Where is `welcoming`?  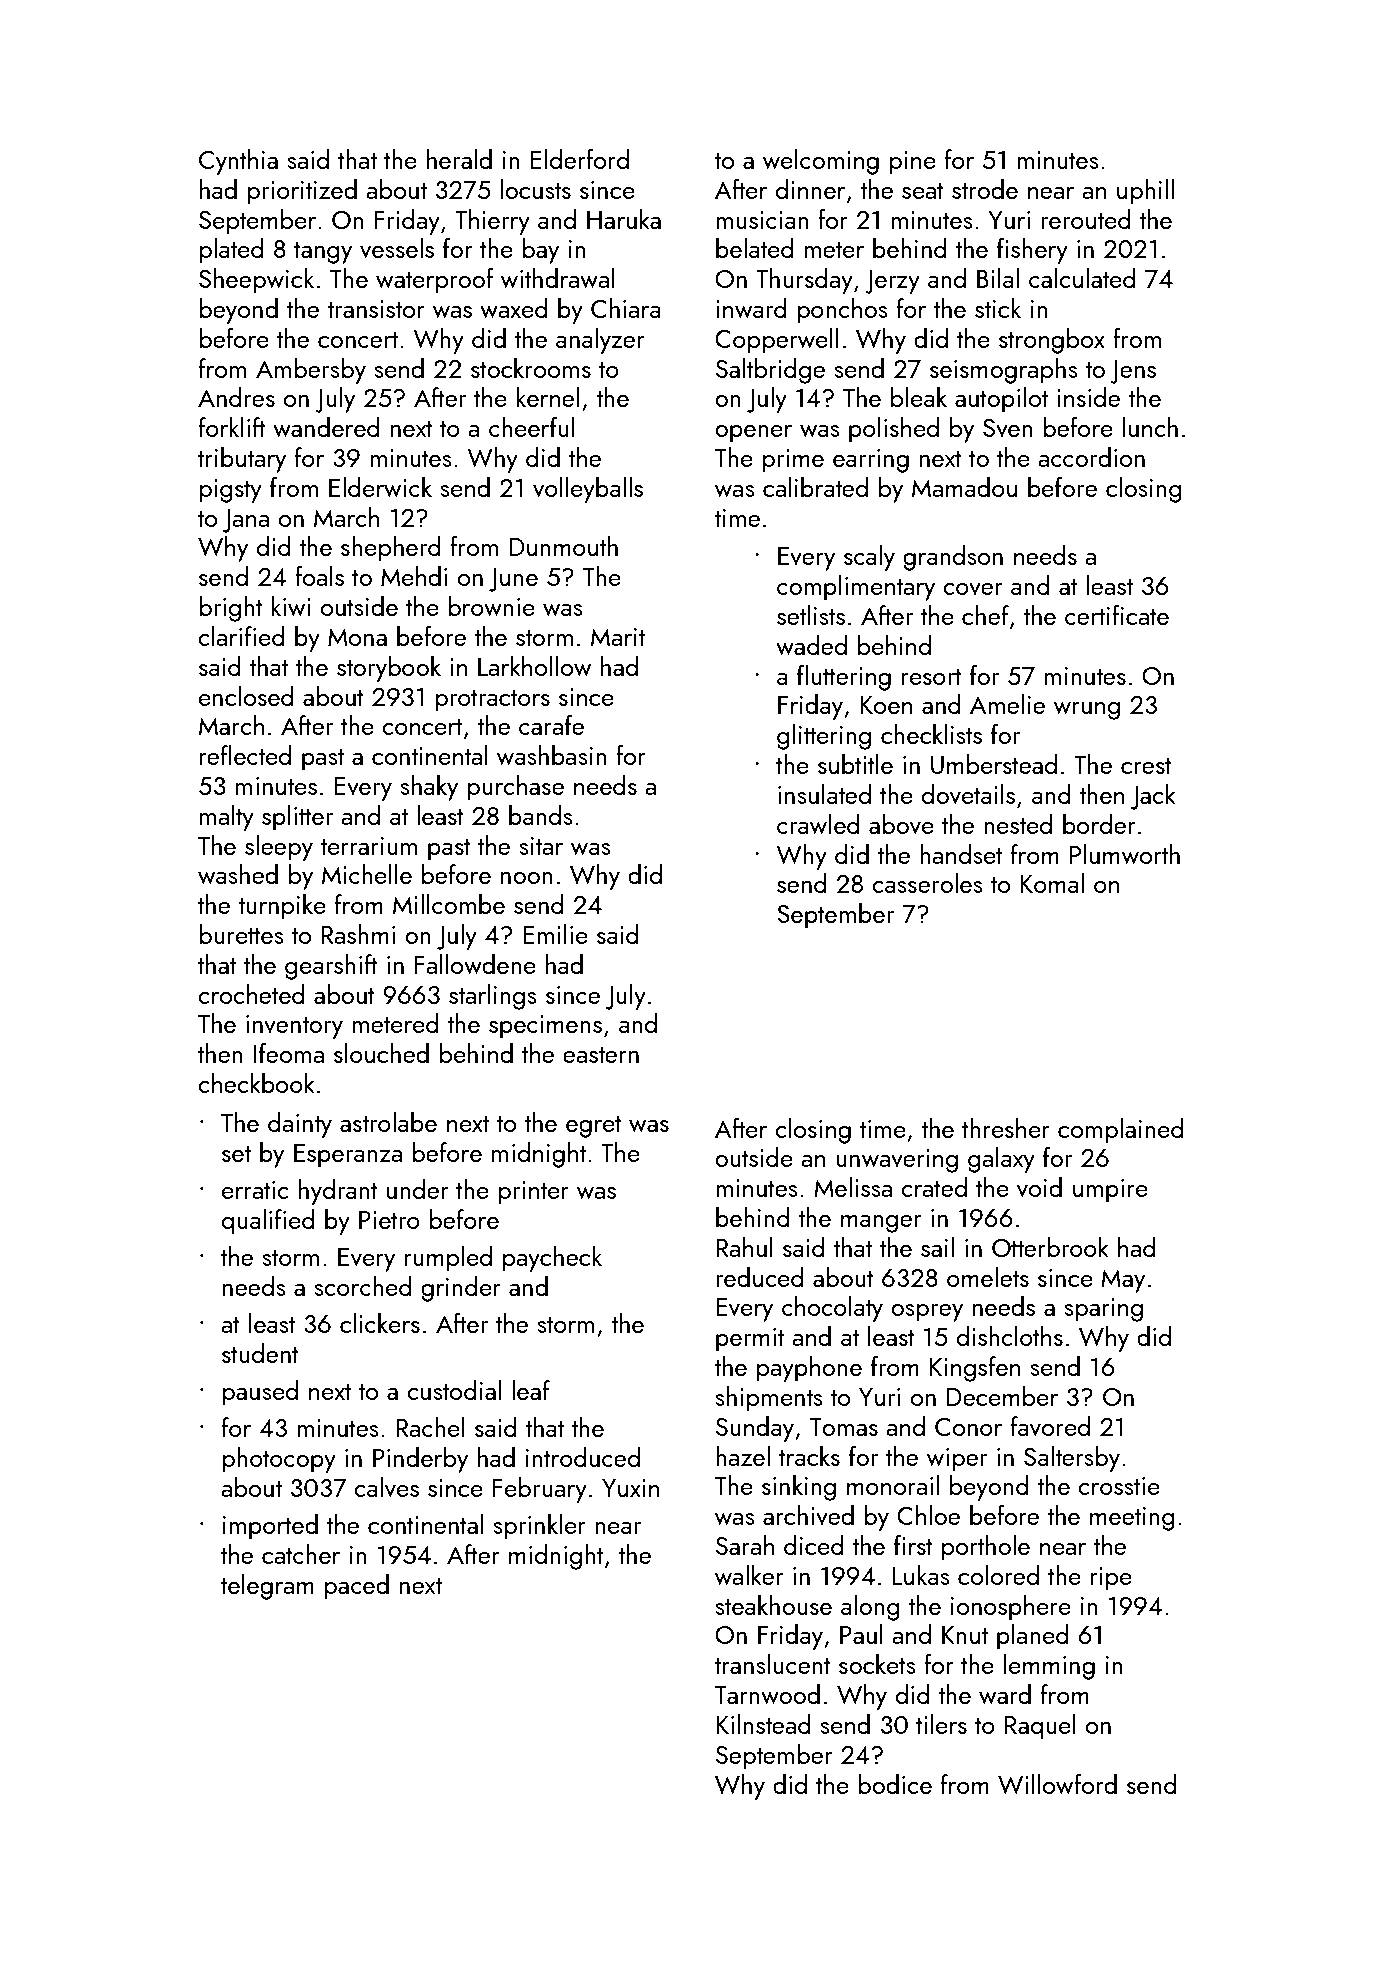
welcoming is located at coordinates (821, 162).
